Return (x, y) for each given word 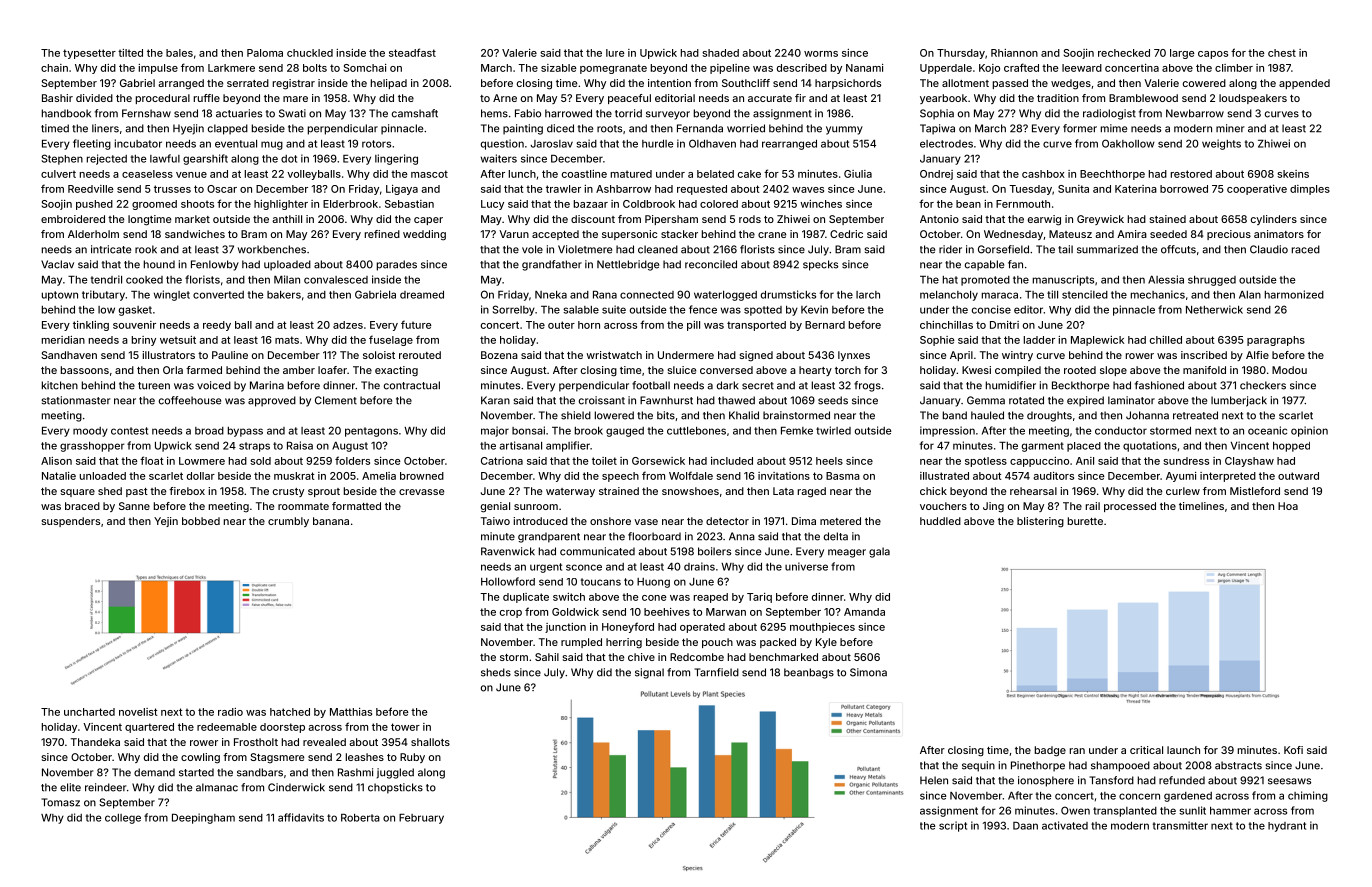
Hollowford (508, 581)
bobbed (201, 521)
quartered (149, 728)
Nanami (864, 68)
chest (1282, 53)
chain (54, 68)
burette (1085, 521)
